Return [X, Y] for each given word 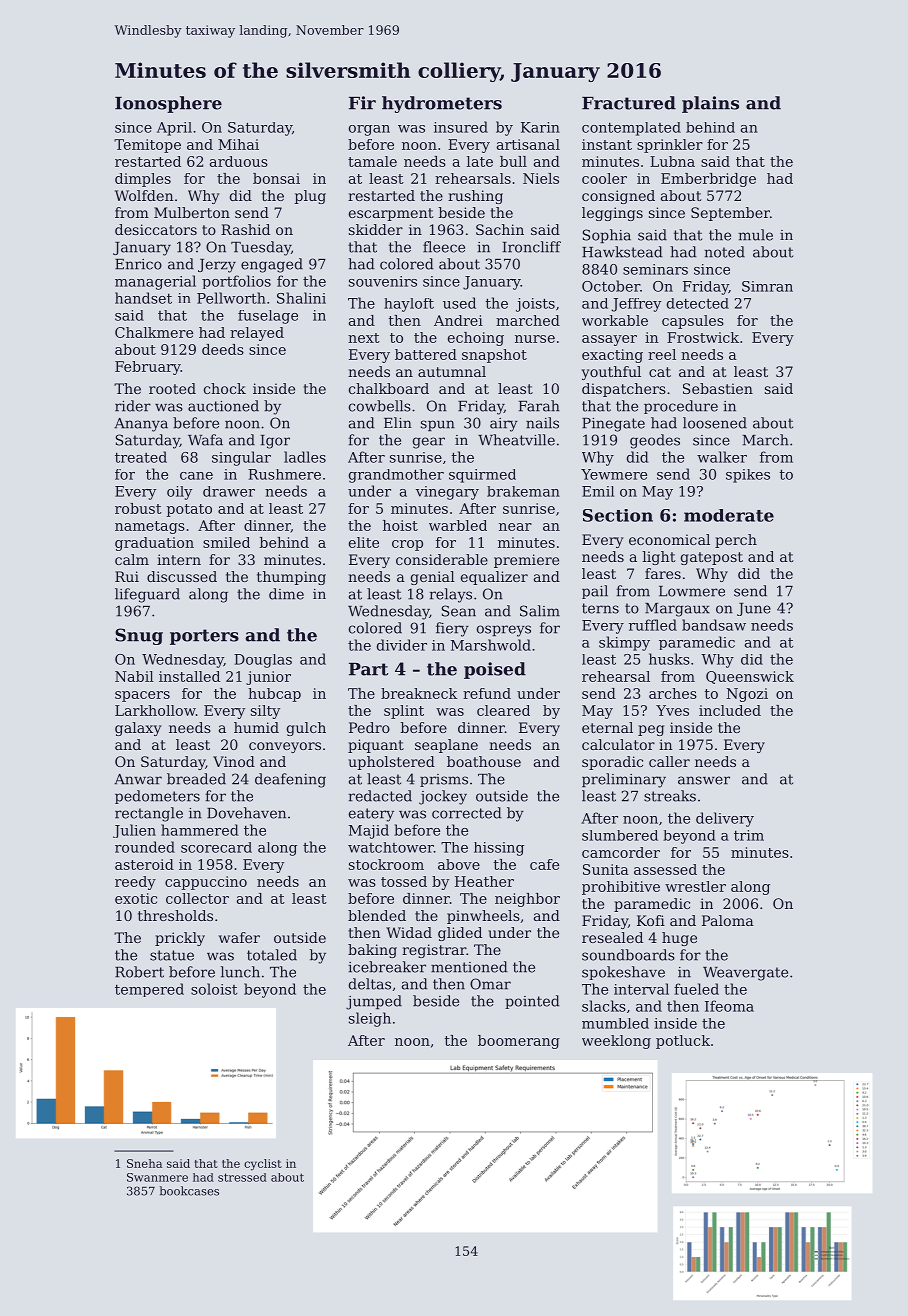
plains [710, 104]
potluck [683, 1042]
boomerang [519, 1042]
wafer [239, 937]
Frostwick [703, 337]
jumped [374, 1002]
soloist [214, 989]
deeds [223, 349]
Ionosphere [168, 104]
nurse [535, 339]
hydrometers [442, 104]
